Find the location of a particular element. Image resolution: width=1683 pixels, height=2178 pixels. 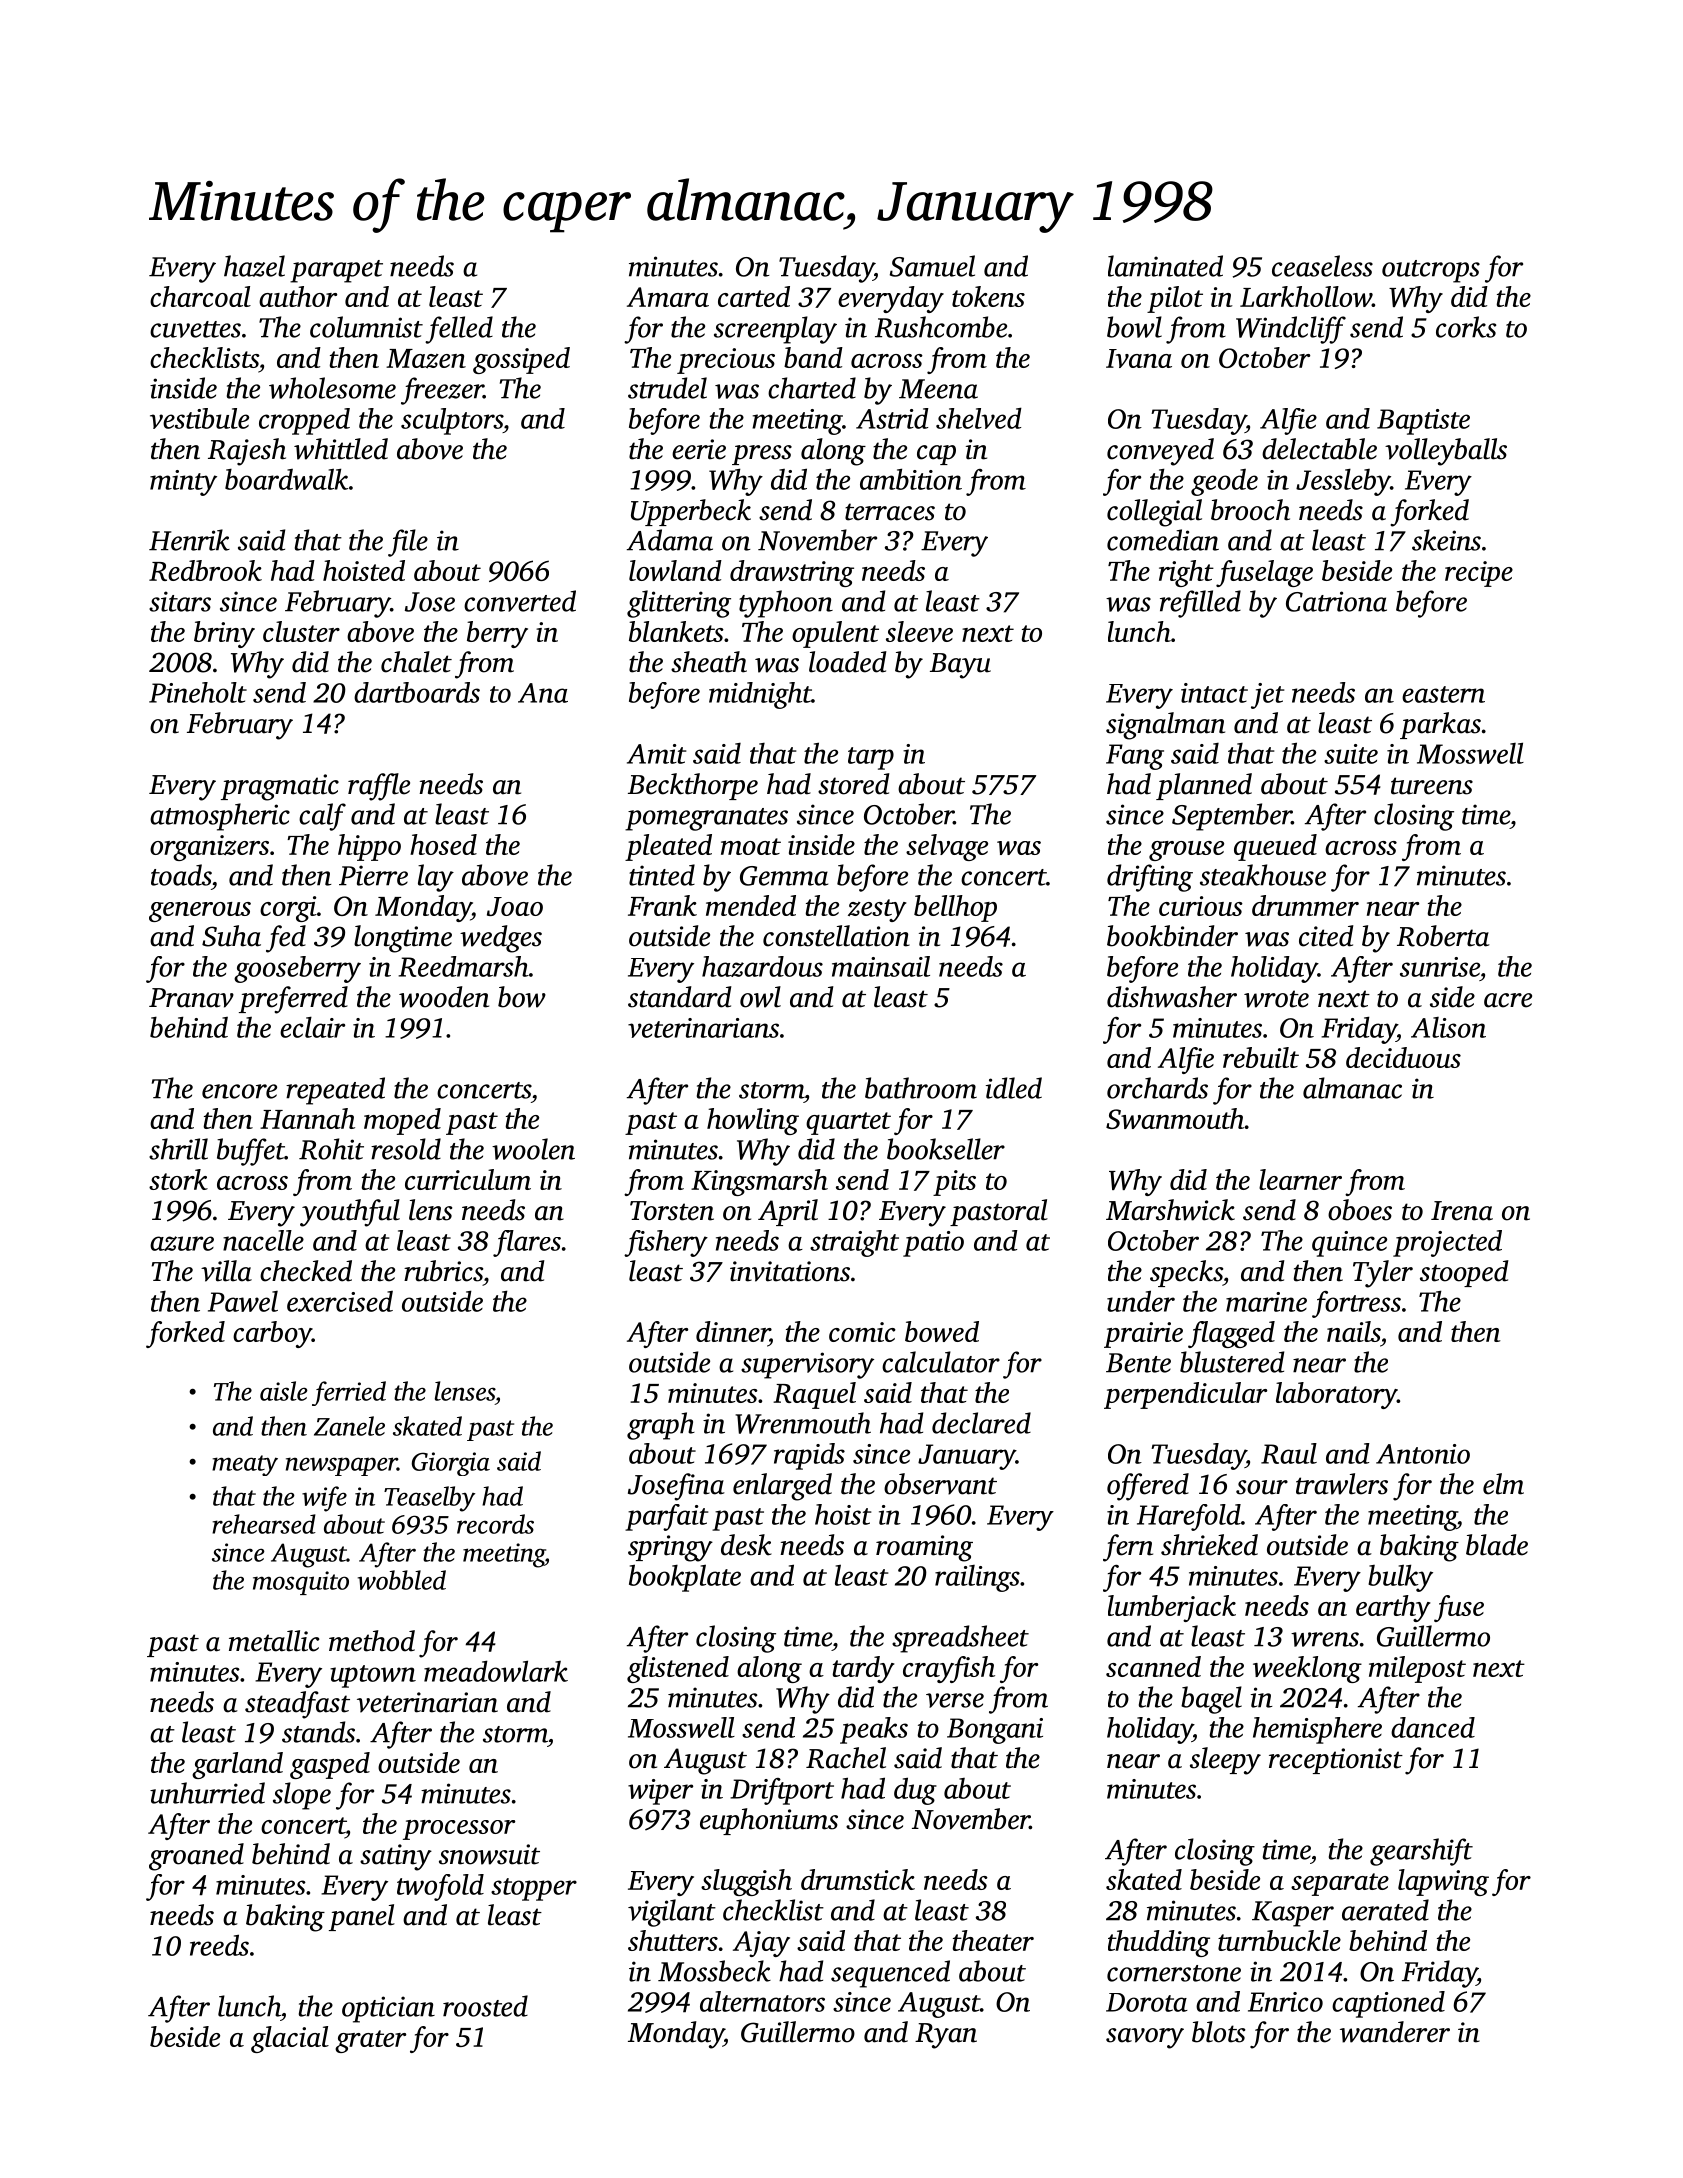

calculator is located at coordinates (941, 1362).
